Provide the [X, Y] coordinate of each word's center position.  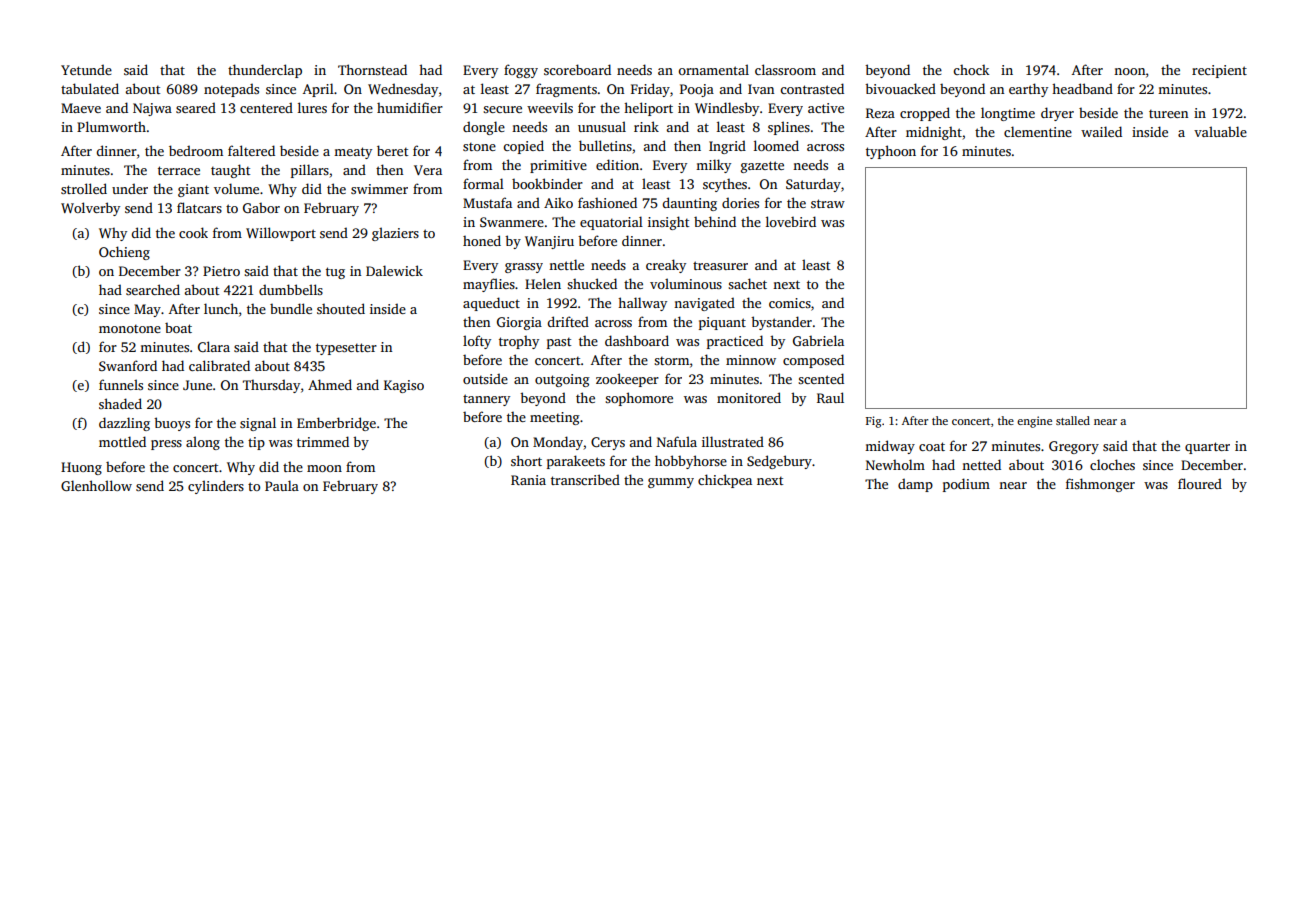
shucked [592, 283]
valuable [1220, 131]
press [166, 445]
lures [312, 107]
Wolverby [90, 209]
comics [790, 303]
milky [713, 166]
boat [178, 328]
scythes [725, 185]
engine [1034, 422]
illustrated [733, 441]
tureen [1168, 113]
